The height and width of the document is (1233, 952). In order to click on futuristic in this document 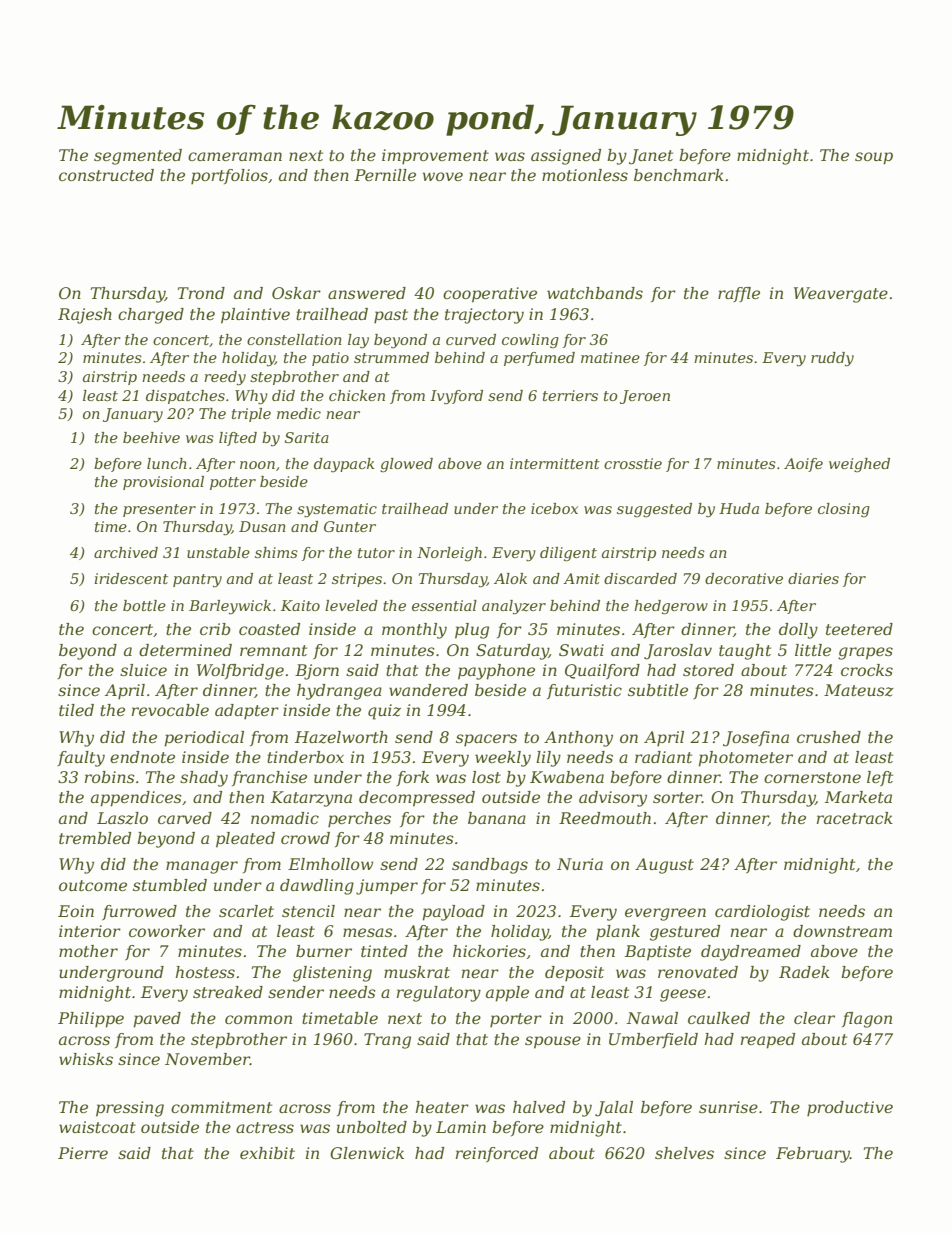, I will do `click(584, 691)`.
